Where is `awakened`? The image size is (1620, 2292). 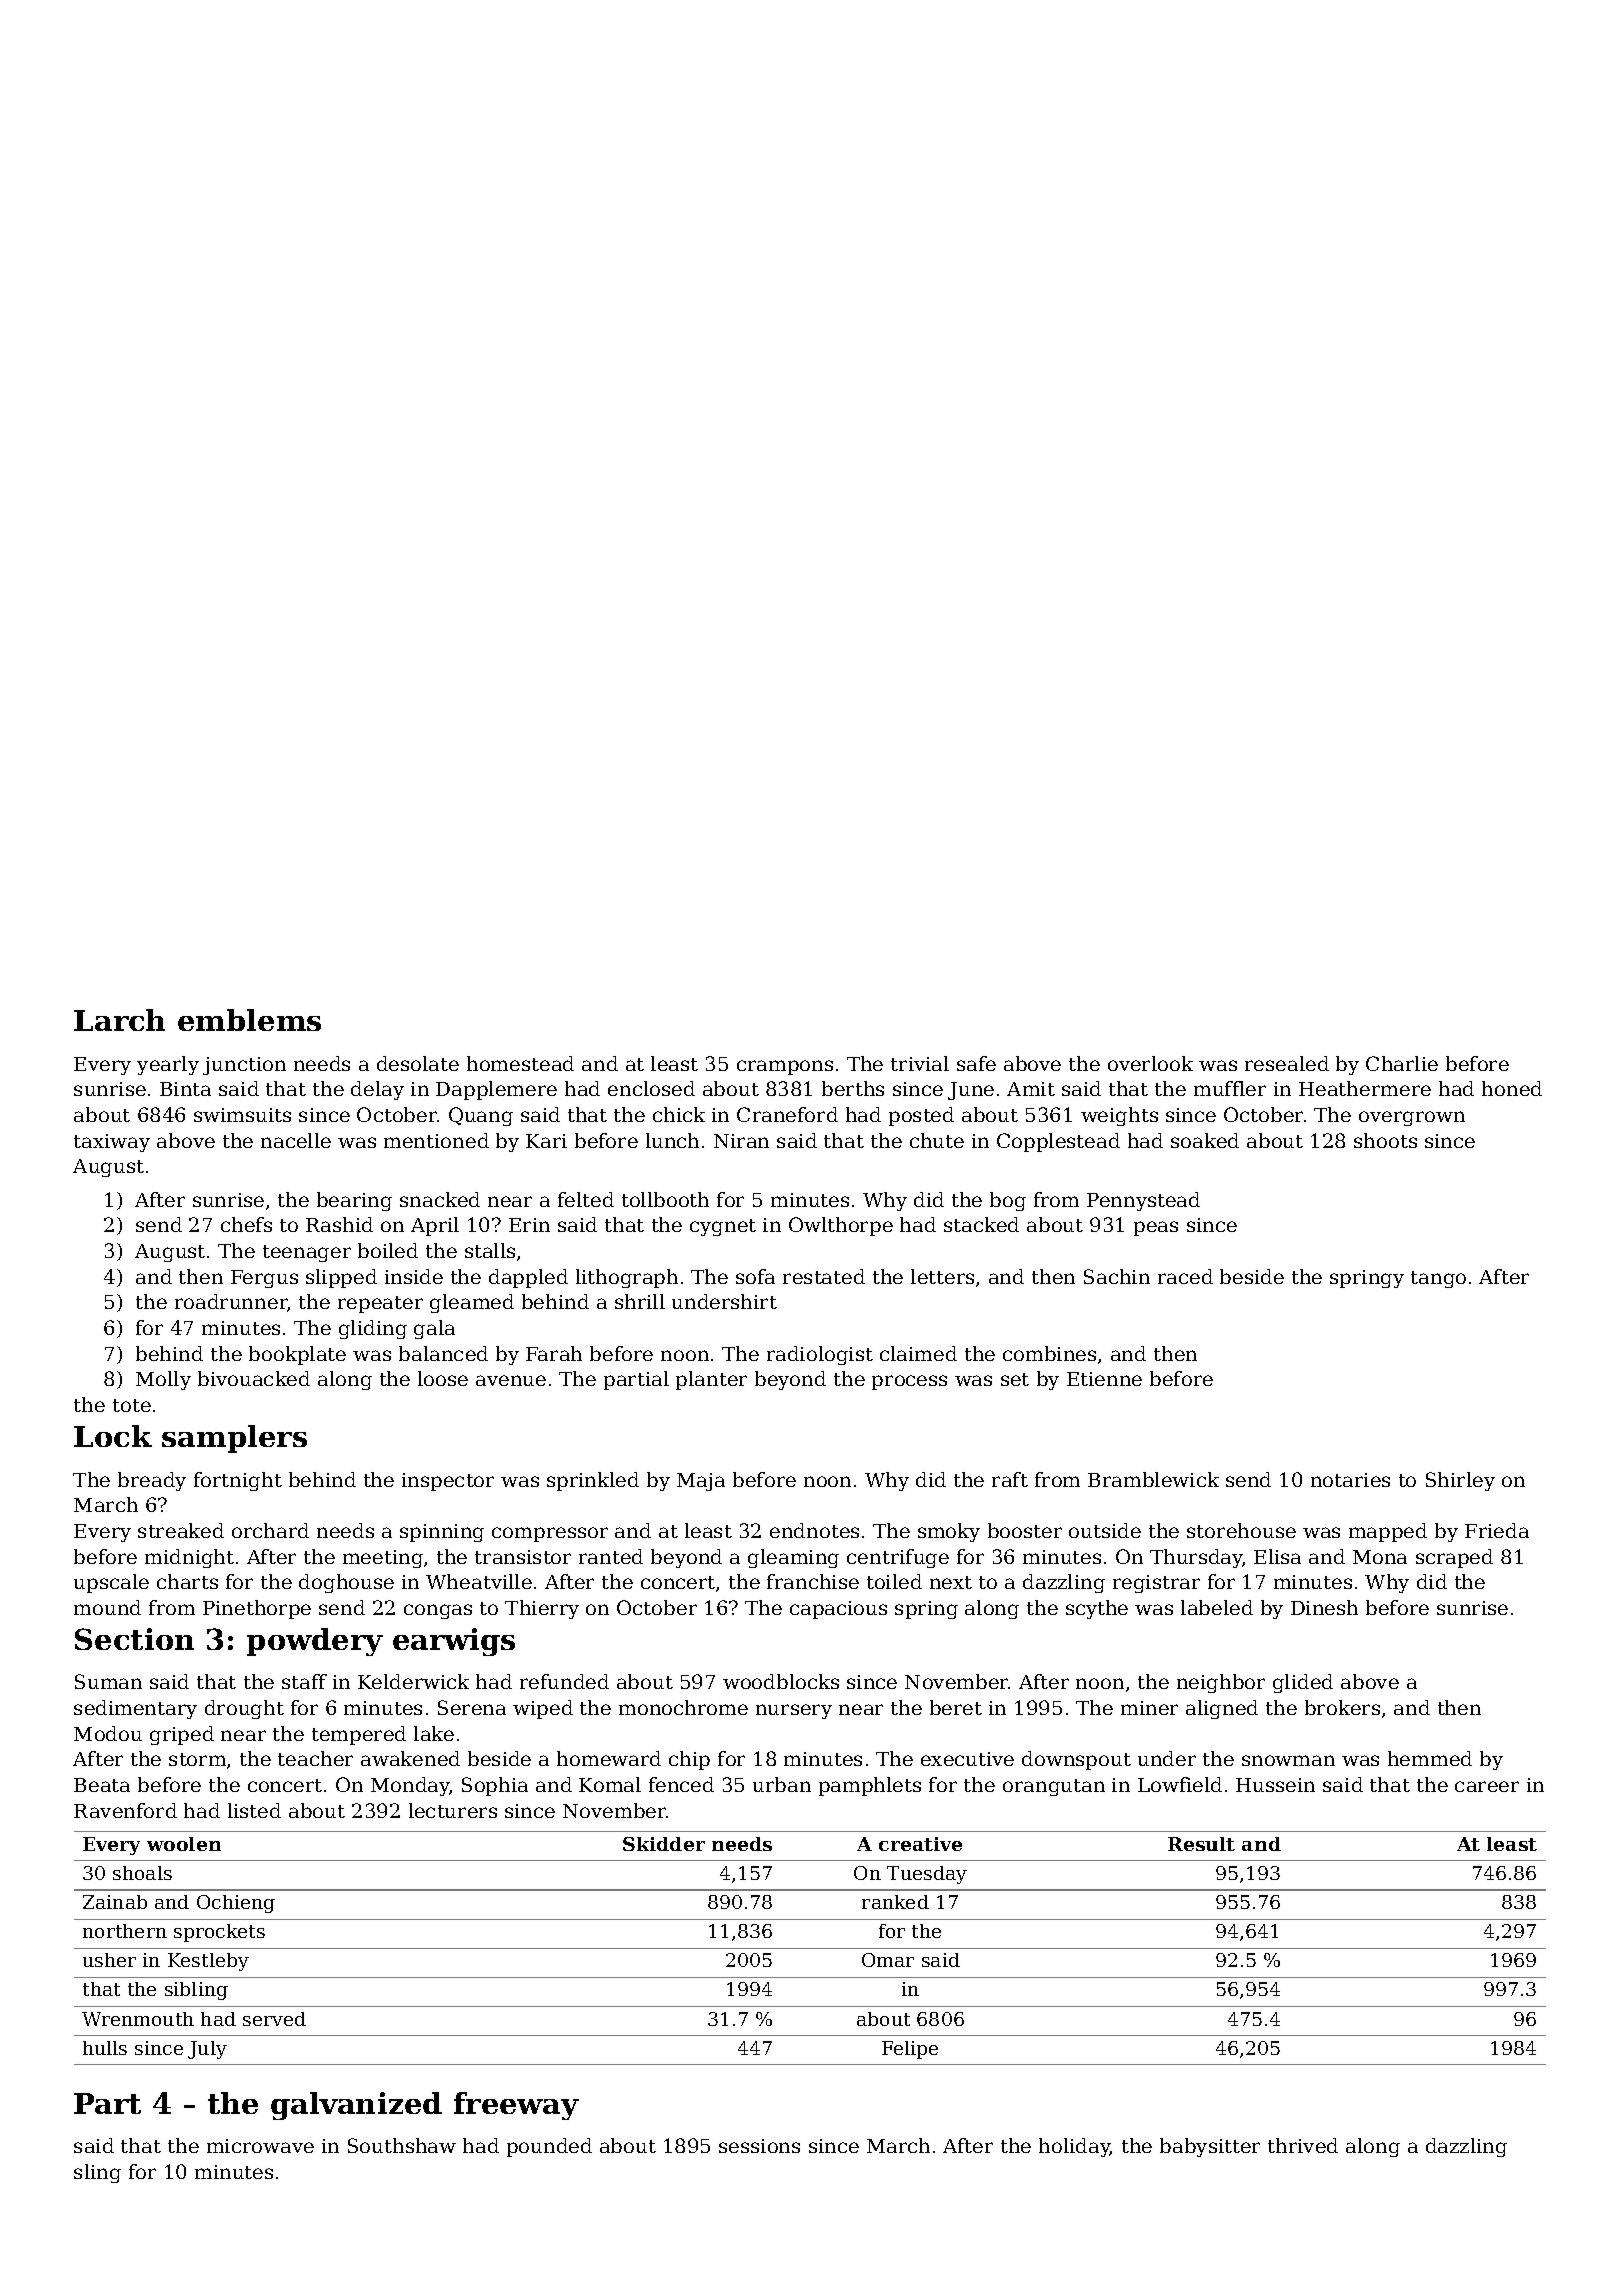 awakened is located at coordinates (410, 1758).
